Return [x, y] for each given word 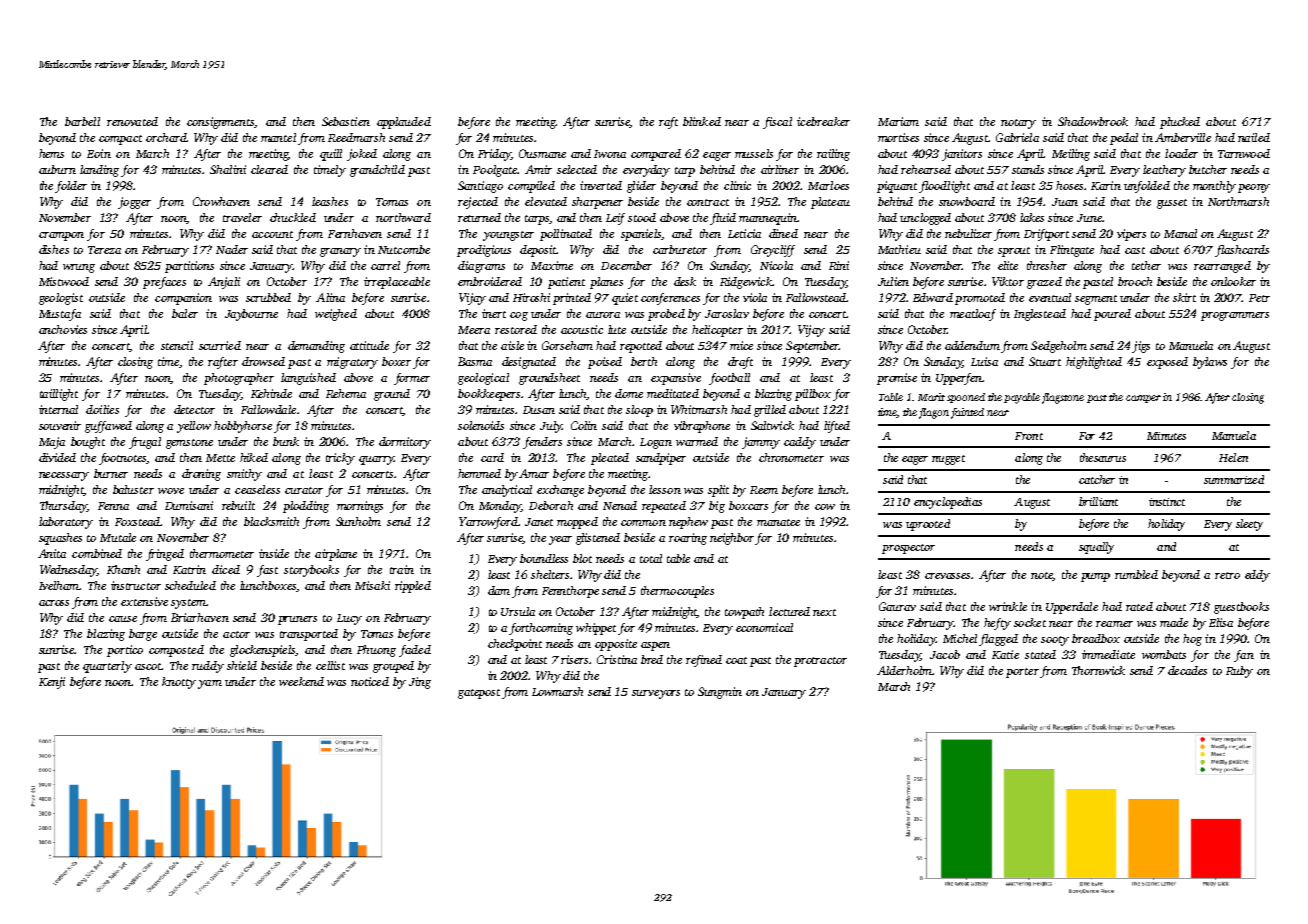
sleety [1249, 525]
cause [123, 619]
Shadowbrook [1093, 121]
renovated [132, 121]
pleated [610, 459]
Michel [960, 638]
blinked [702, 121]
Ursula [518, 611]
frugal [145, 443]
